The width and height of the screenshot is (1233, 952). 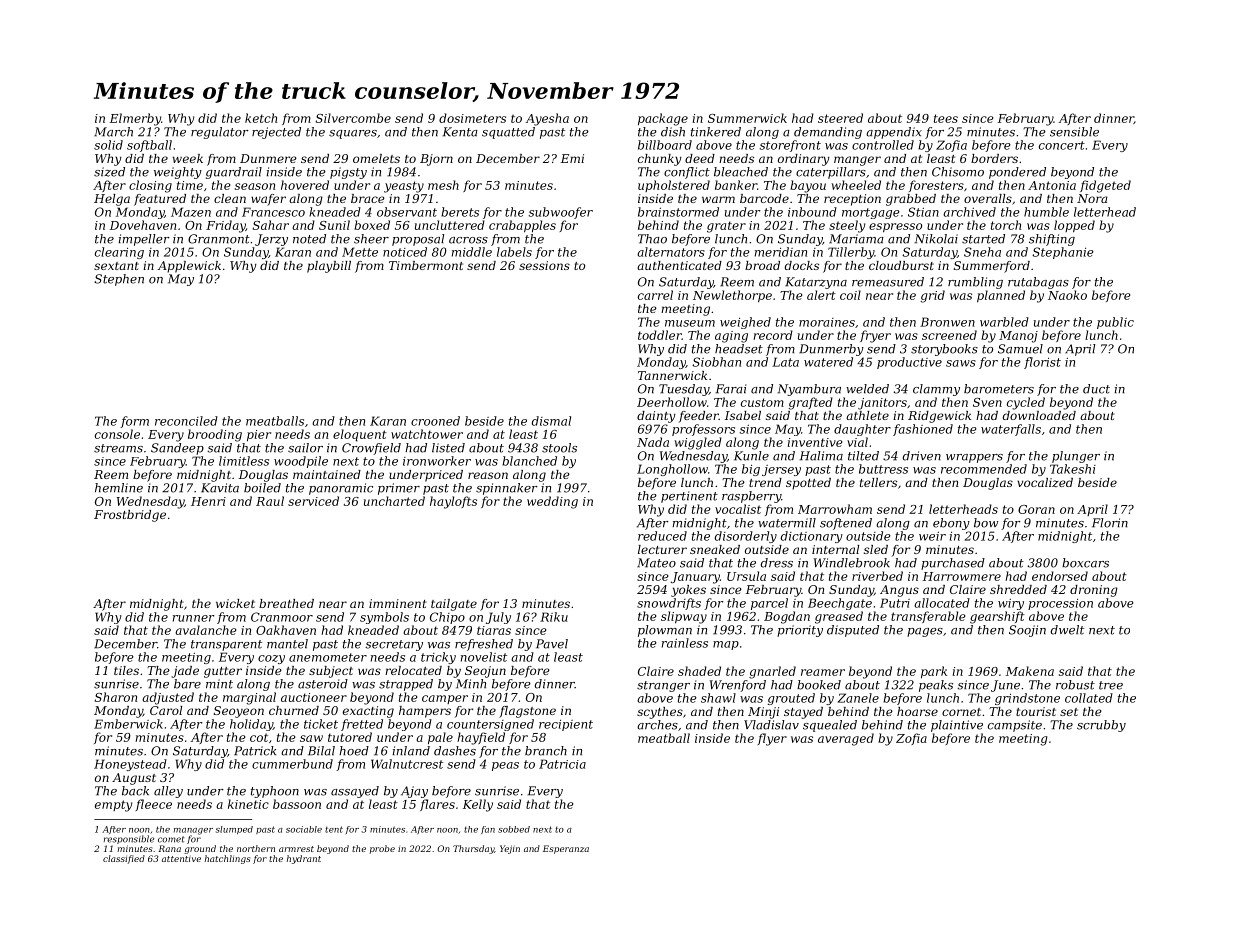 I want to click on purchased, so click(x=953, y=564).
